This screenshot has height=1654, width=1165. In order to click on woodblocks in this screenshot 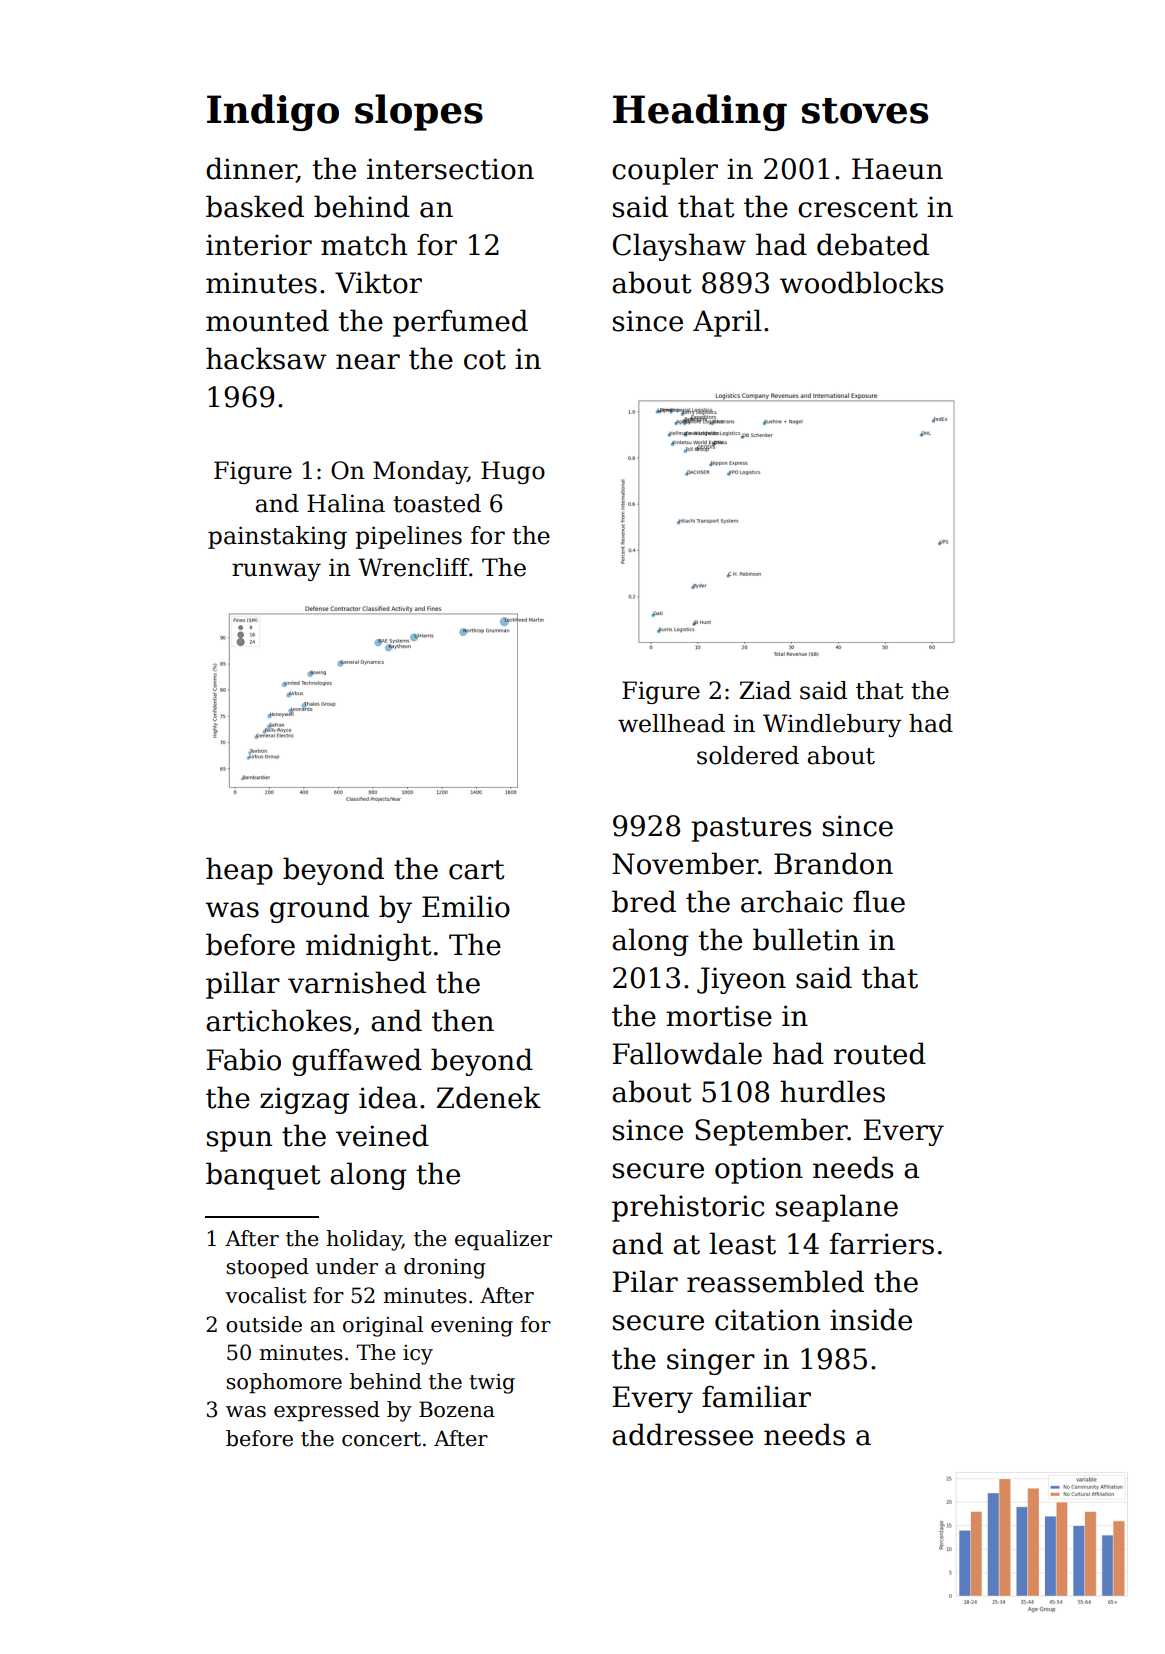, I will do `click(861, 282)`.
